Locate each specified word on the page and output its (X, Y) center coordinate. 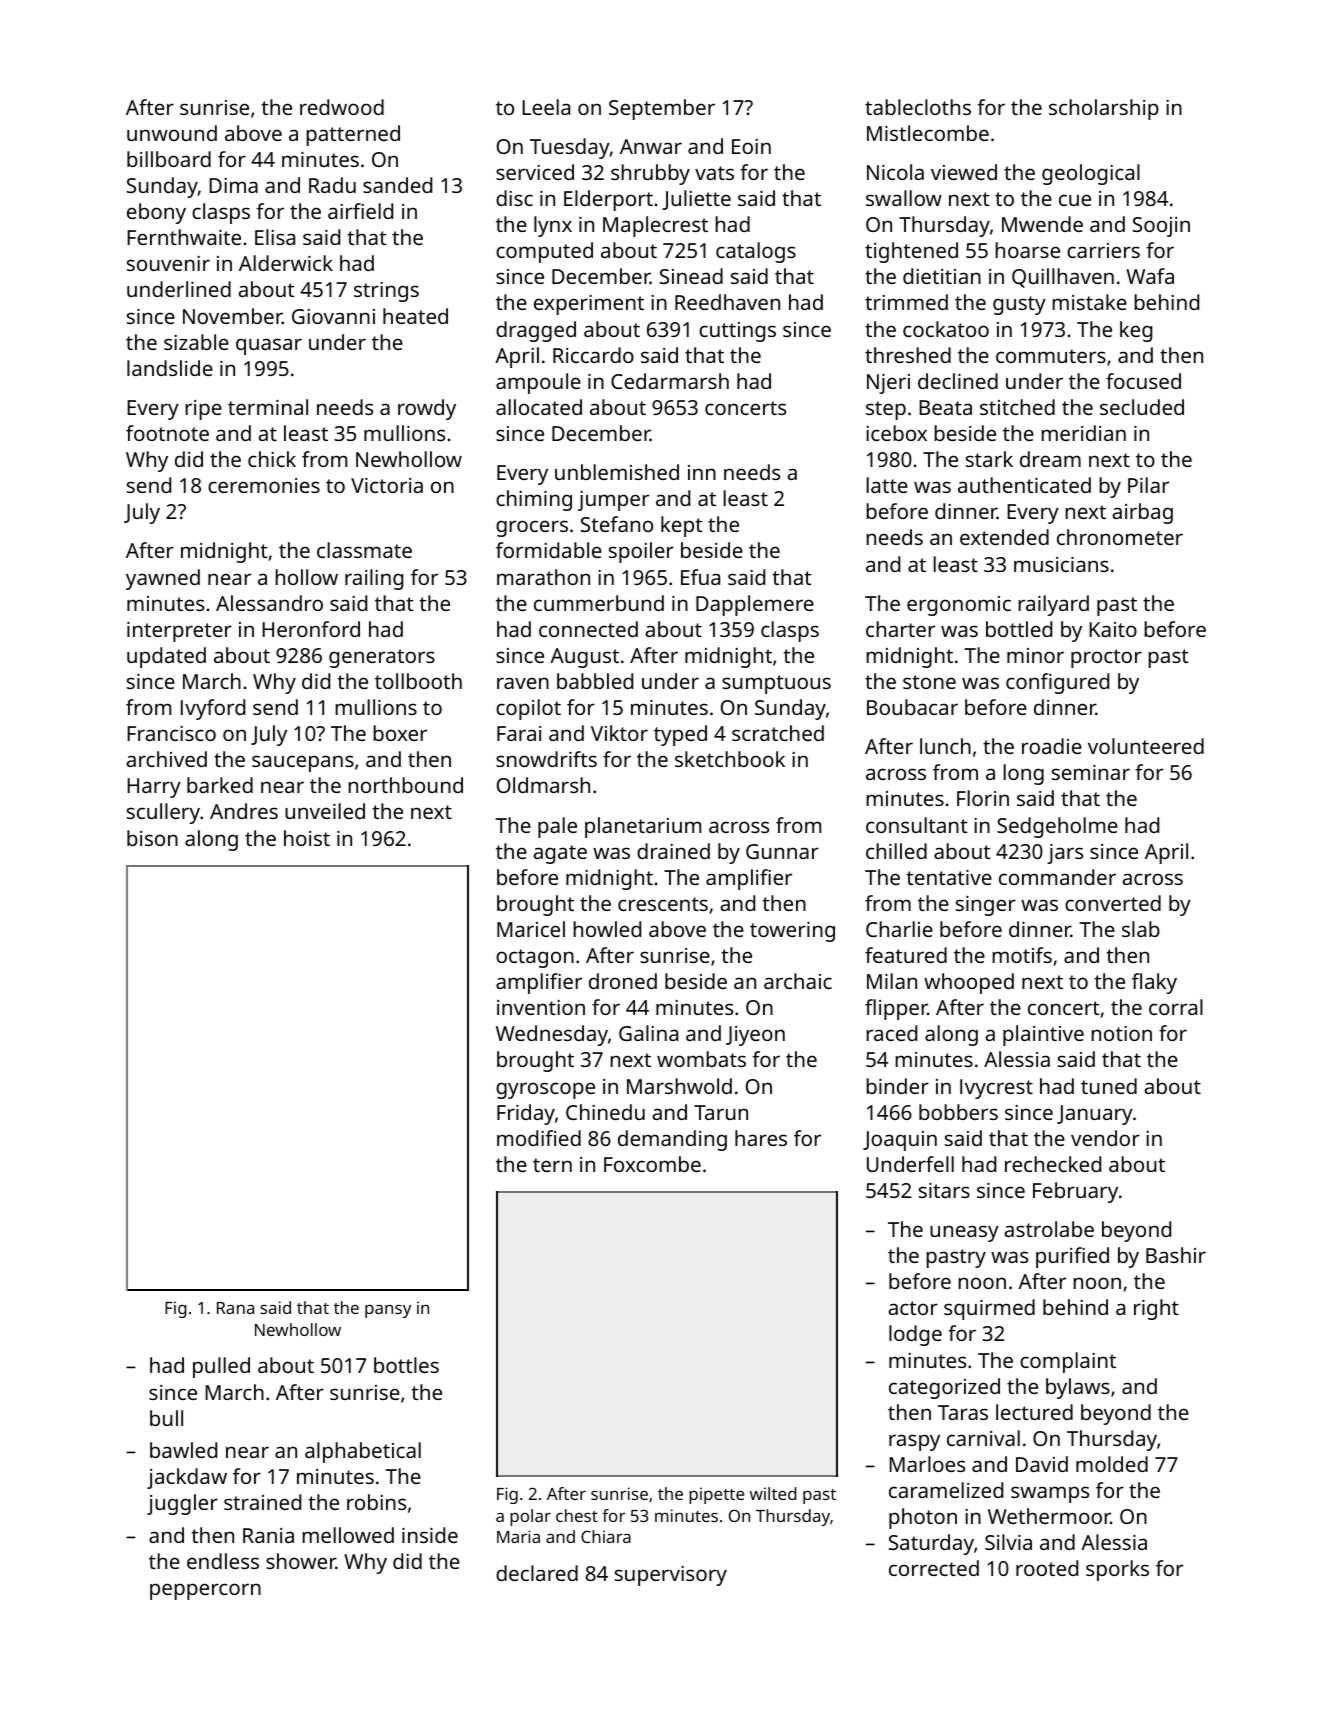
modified (539, 1138)
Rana (235, 1308)
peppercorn (205, 1591)
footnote (167, 433)
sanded (397, 185)
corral (1176, 1007)
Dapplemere (755, 605)
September (662, 109)
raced (891, 1033)
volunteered (1146, 746)
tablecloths (918, 107)
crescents (663, 904)
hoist (307, 838)
